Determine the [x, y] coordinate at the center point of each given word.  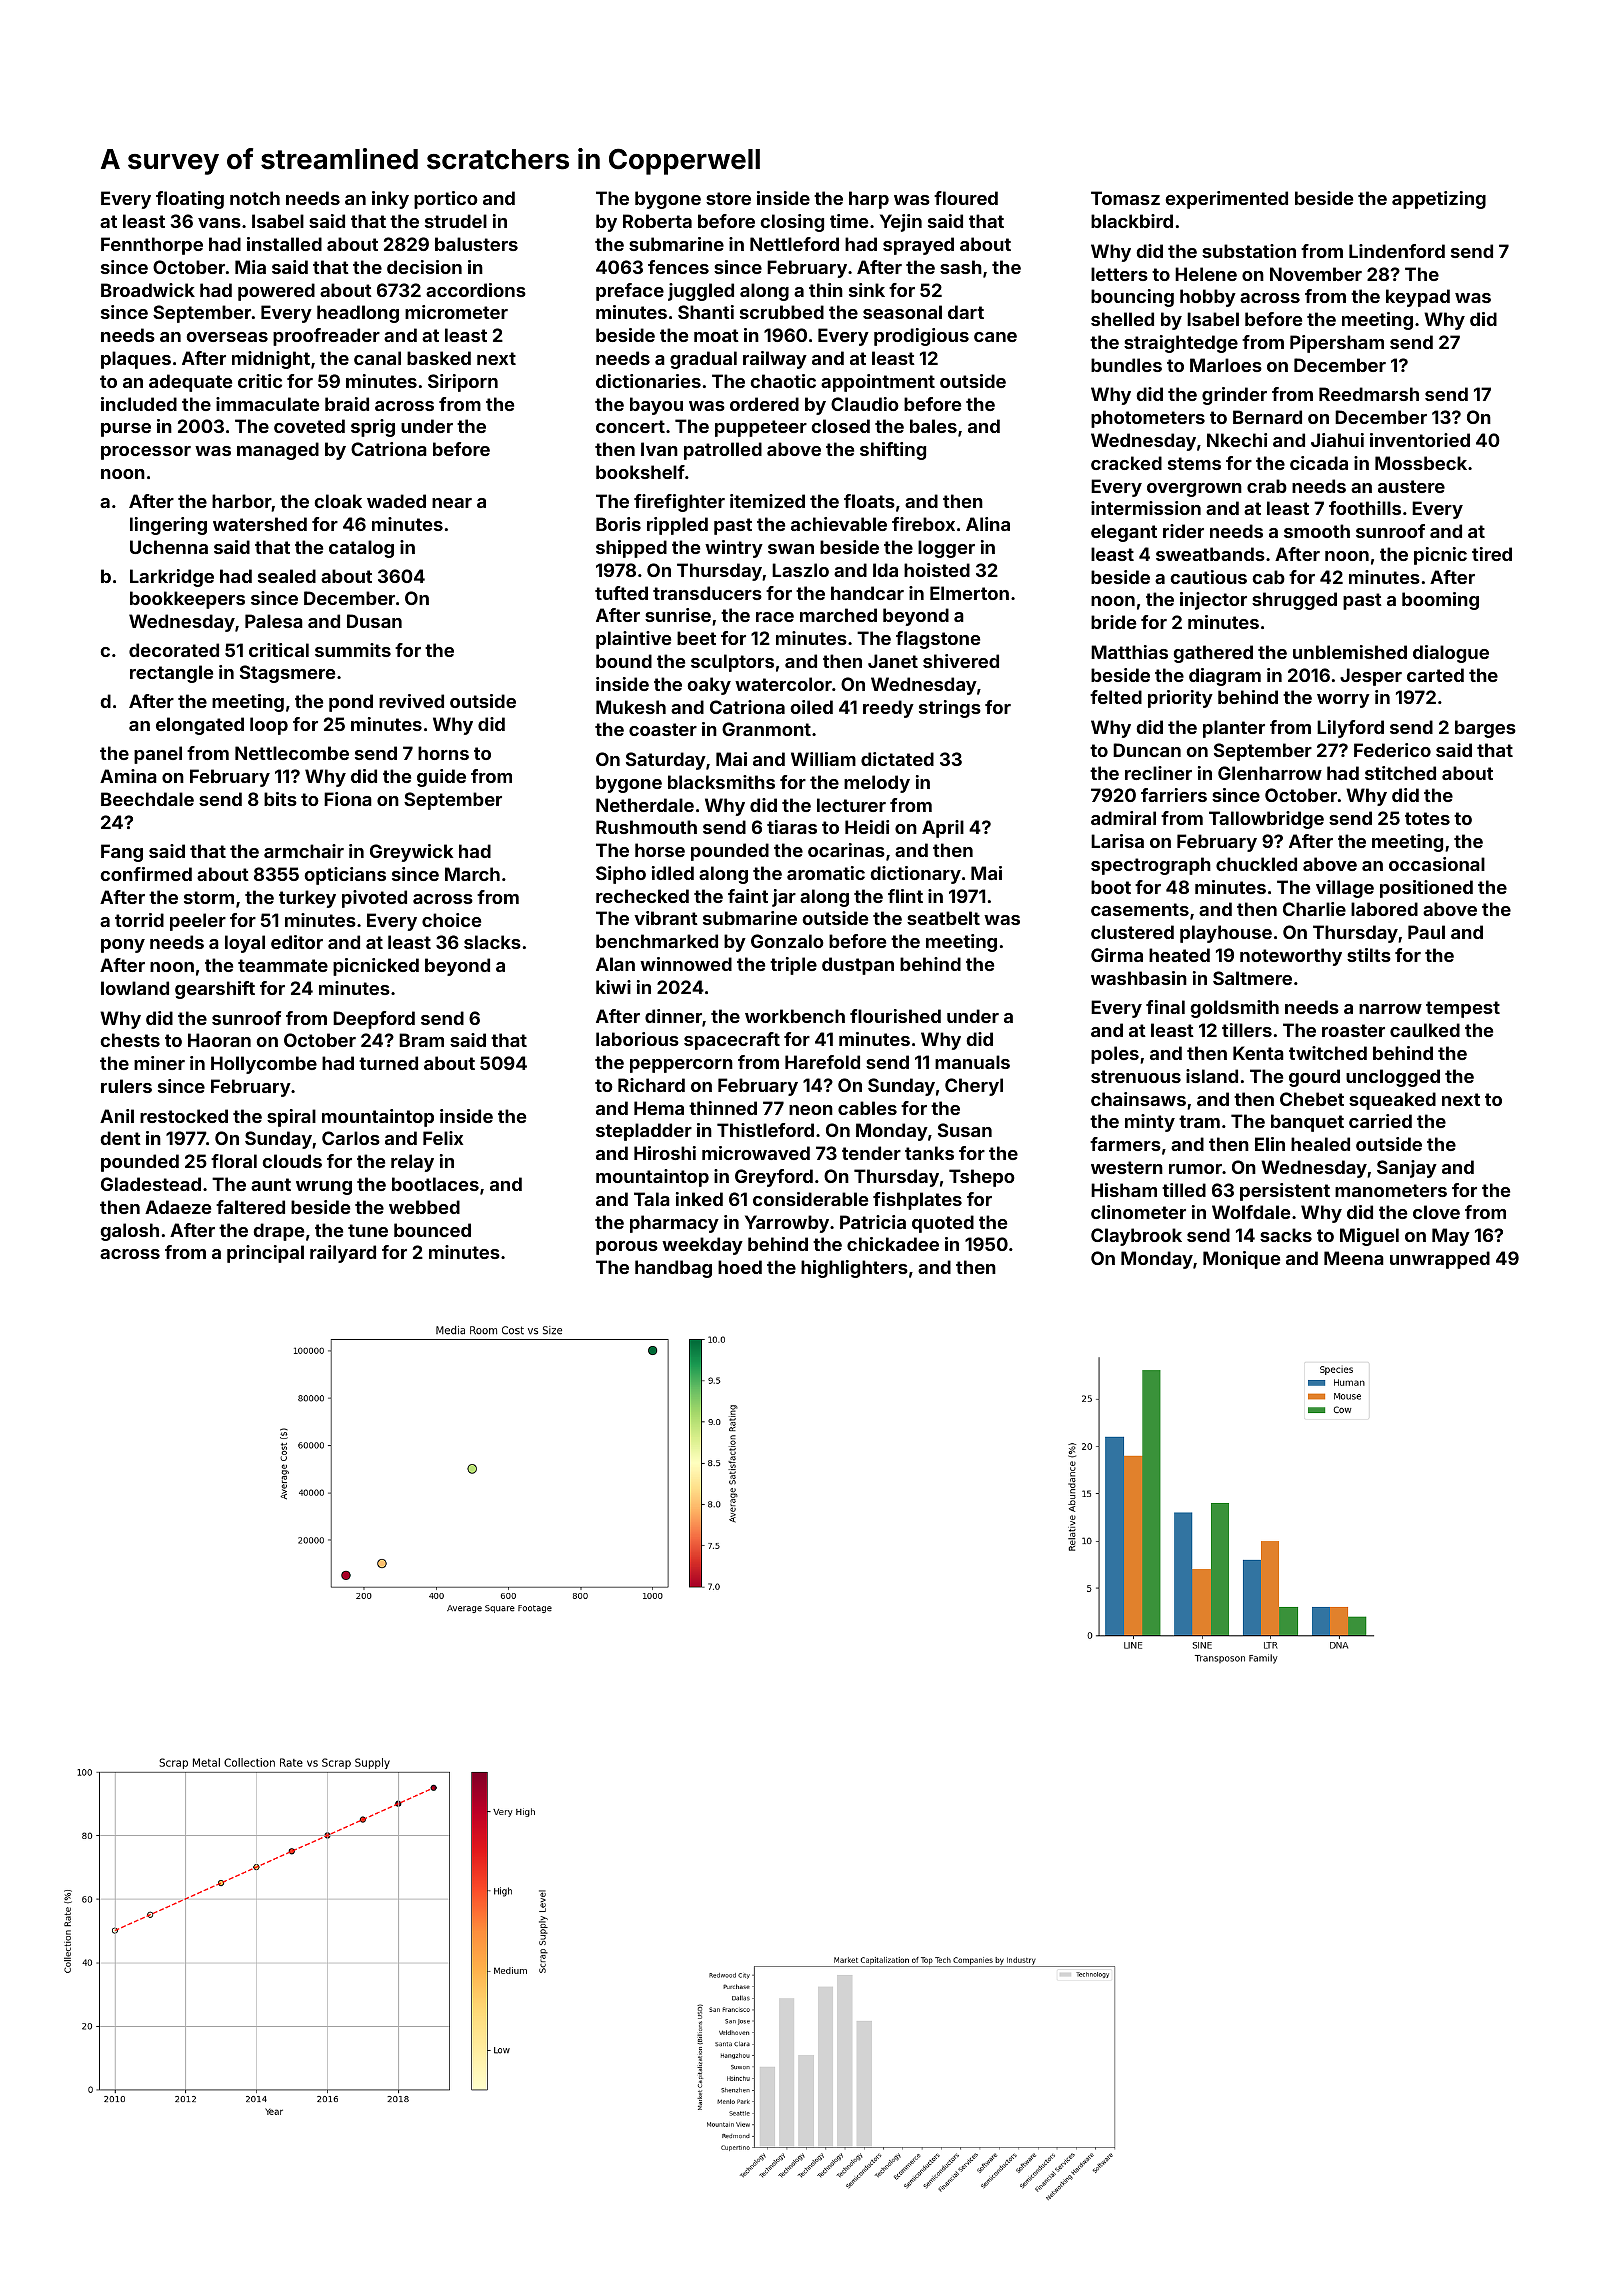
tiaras [792, 827]
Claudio [865, 404]
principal [265, 1254]
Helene [1206, 274]
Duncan [1147, 750]
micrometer [456, 312]
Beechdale [147, 799]
